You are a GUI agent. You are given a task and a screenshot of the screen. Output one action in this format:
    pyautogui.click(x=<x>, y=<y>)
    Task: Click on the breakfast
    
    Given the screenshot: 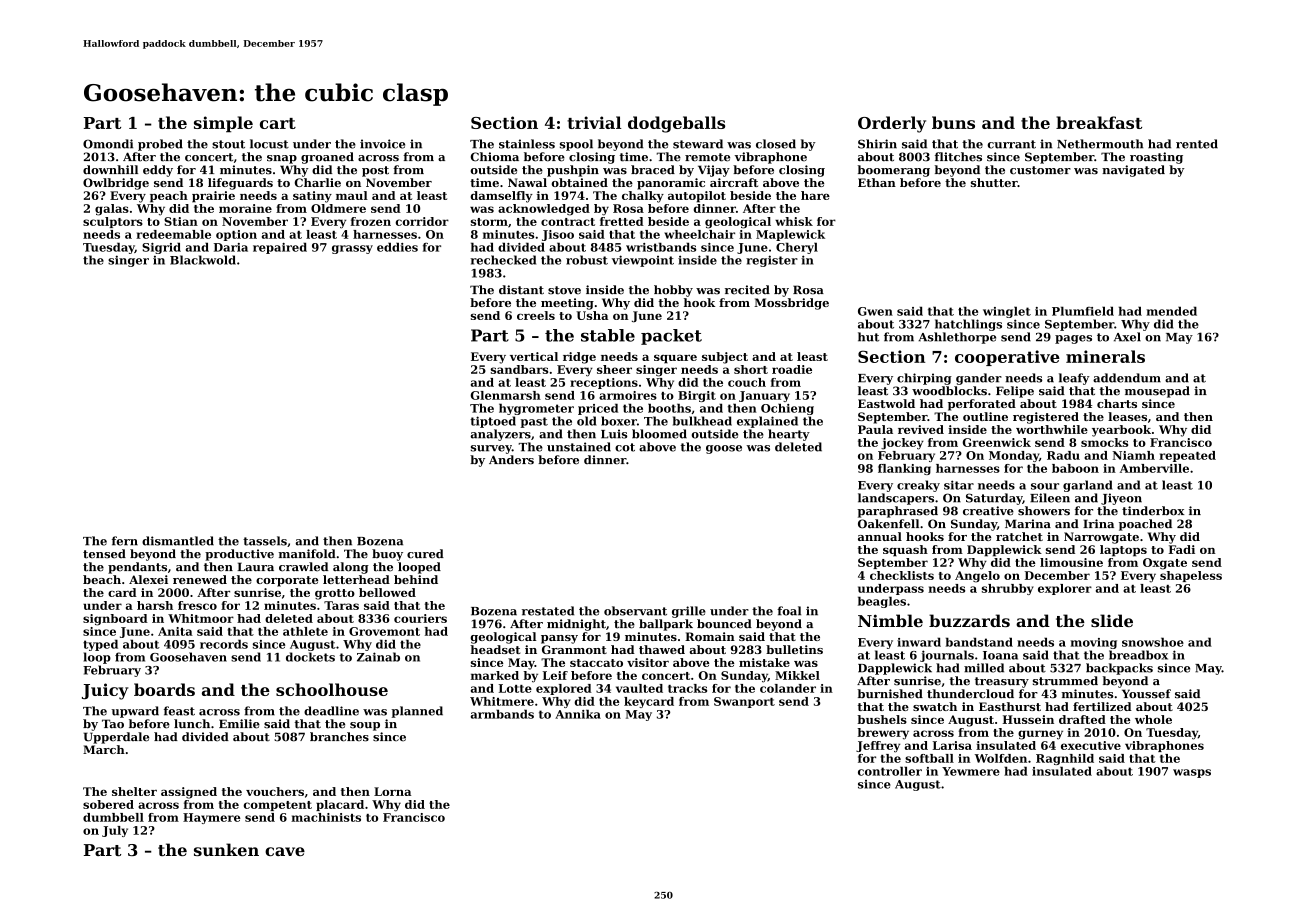 What is the action you would take?
    pyautogui.click(x=1099, y=122)
